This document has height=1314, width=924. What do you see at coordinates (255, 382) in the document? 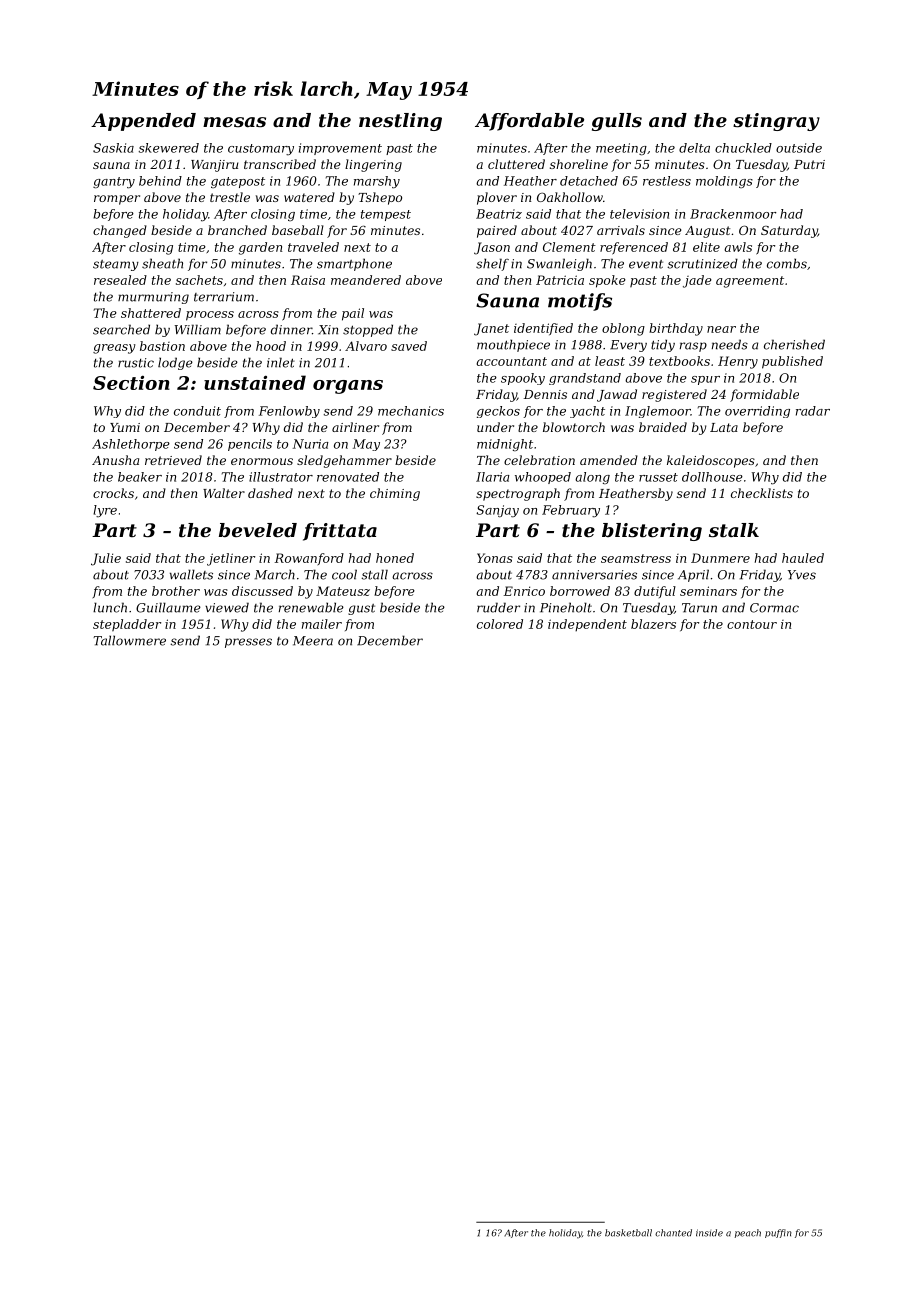
I see `unstained` at bounding box center [255, 382].
